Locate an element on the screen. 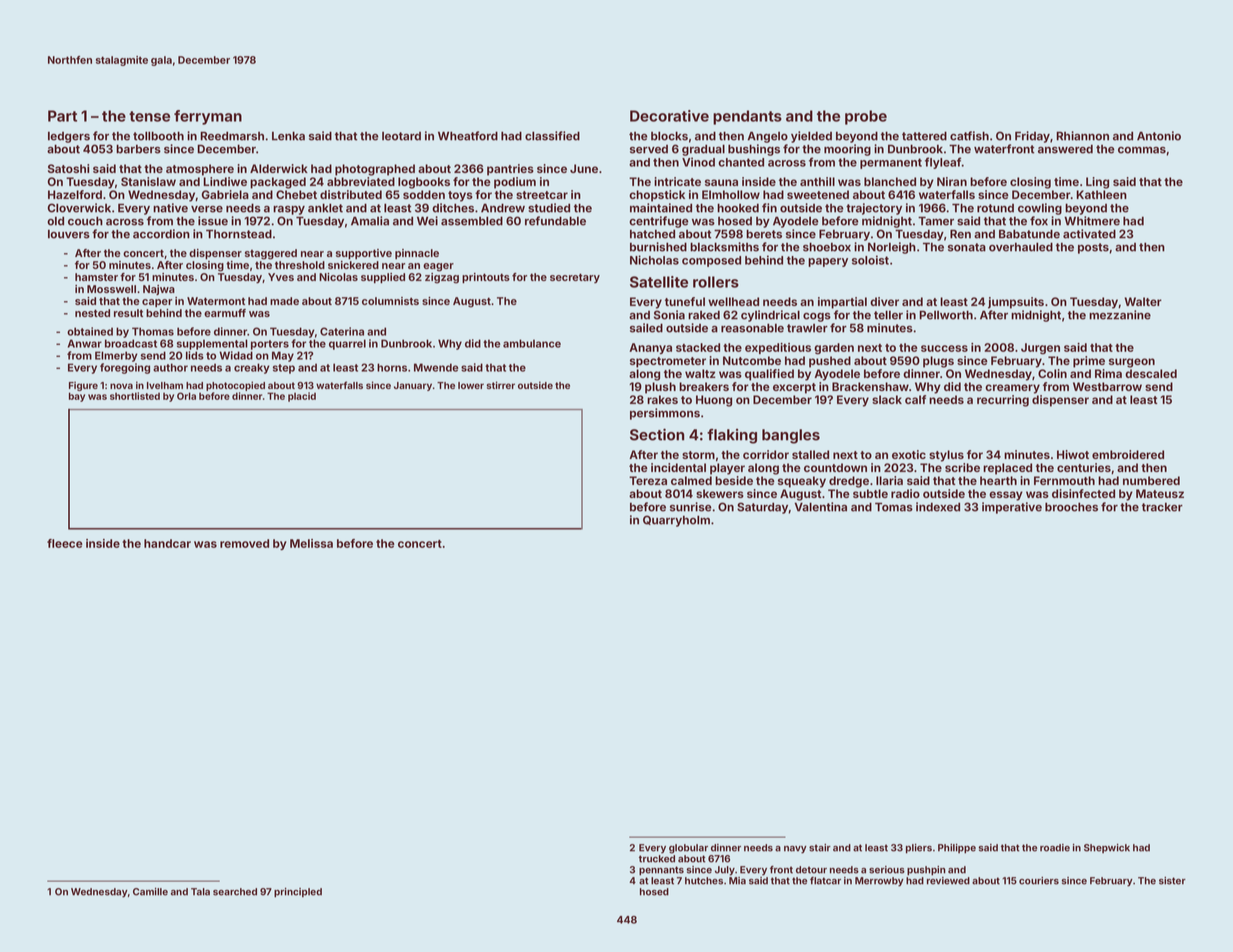 The height and width of the screenshot is (952, 1233). pennants is located at coordinates (661, 871).
